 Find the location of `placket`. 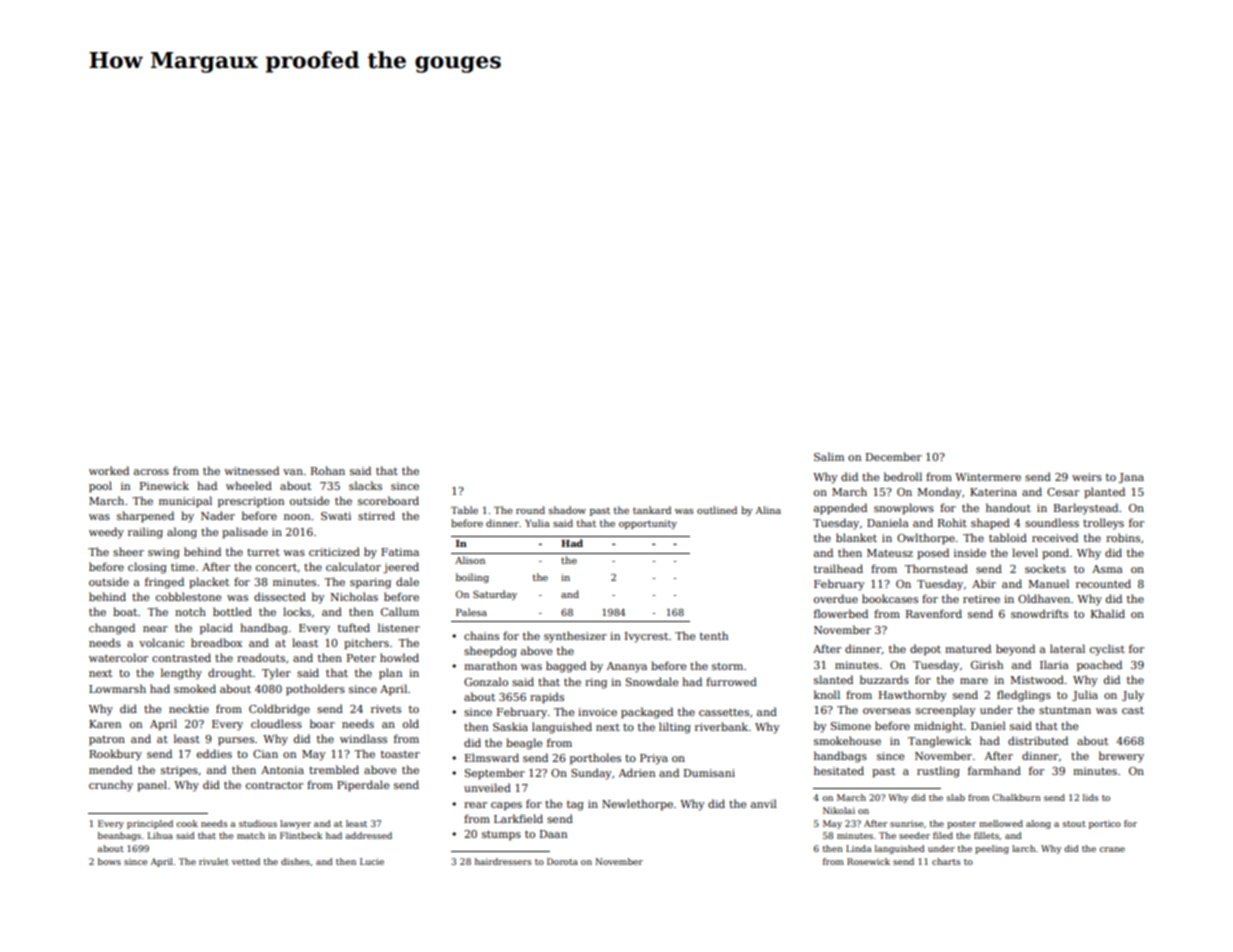

placket is located at coordinates (209, 583).
